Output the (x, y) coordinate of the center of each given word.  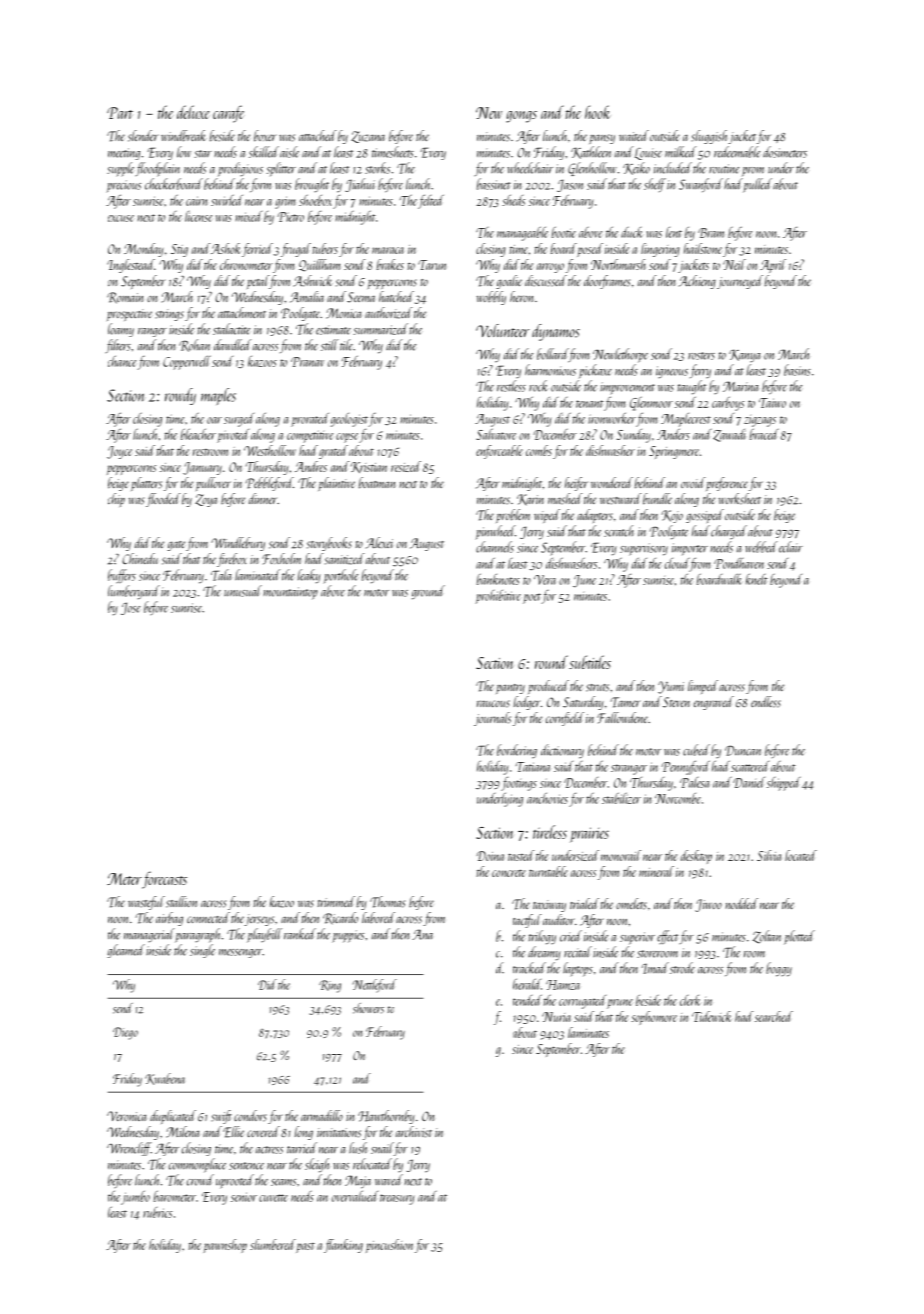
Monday (143, 250)
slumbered (273, 1244)
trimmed (336, 901)
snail (382, 1149)
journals (492, 719)
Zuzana (368, 137)
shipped (784, 783)
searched (774, 1016)
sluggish (710, 137)
